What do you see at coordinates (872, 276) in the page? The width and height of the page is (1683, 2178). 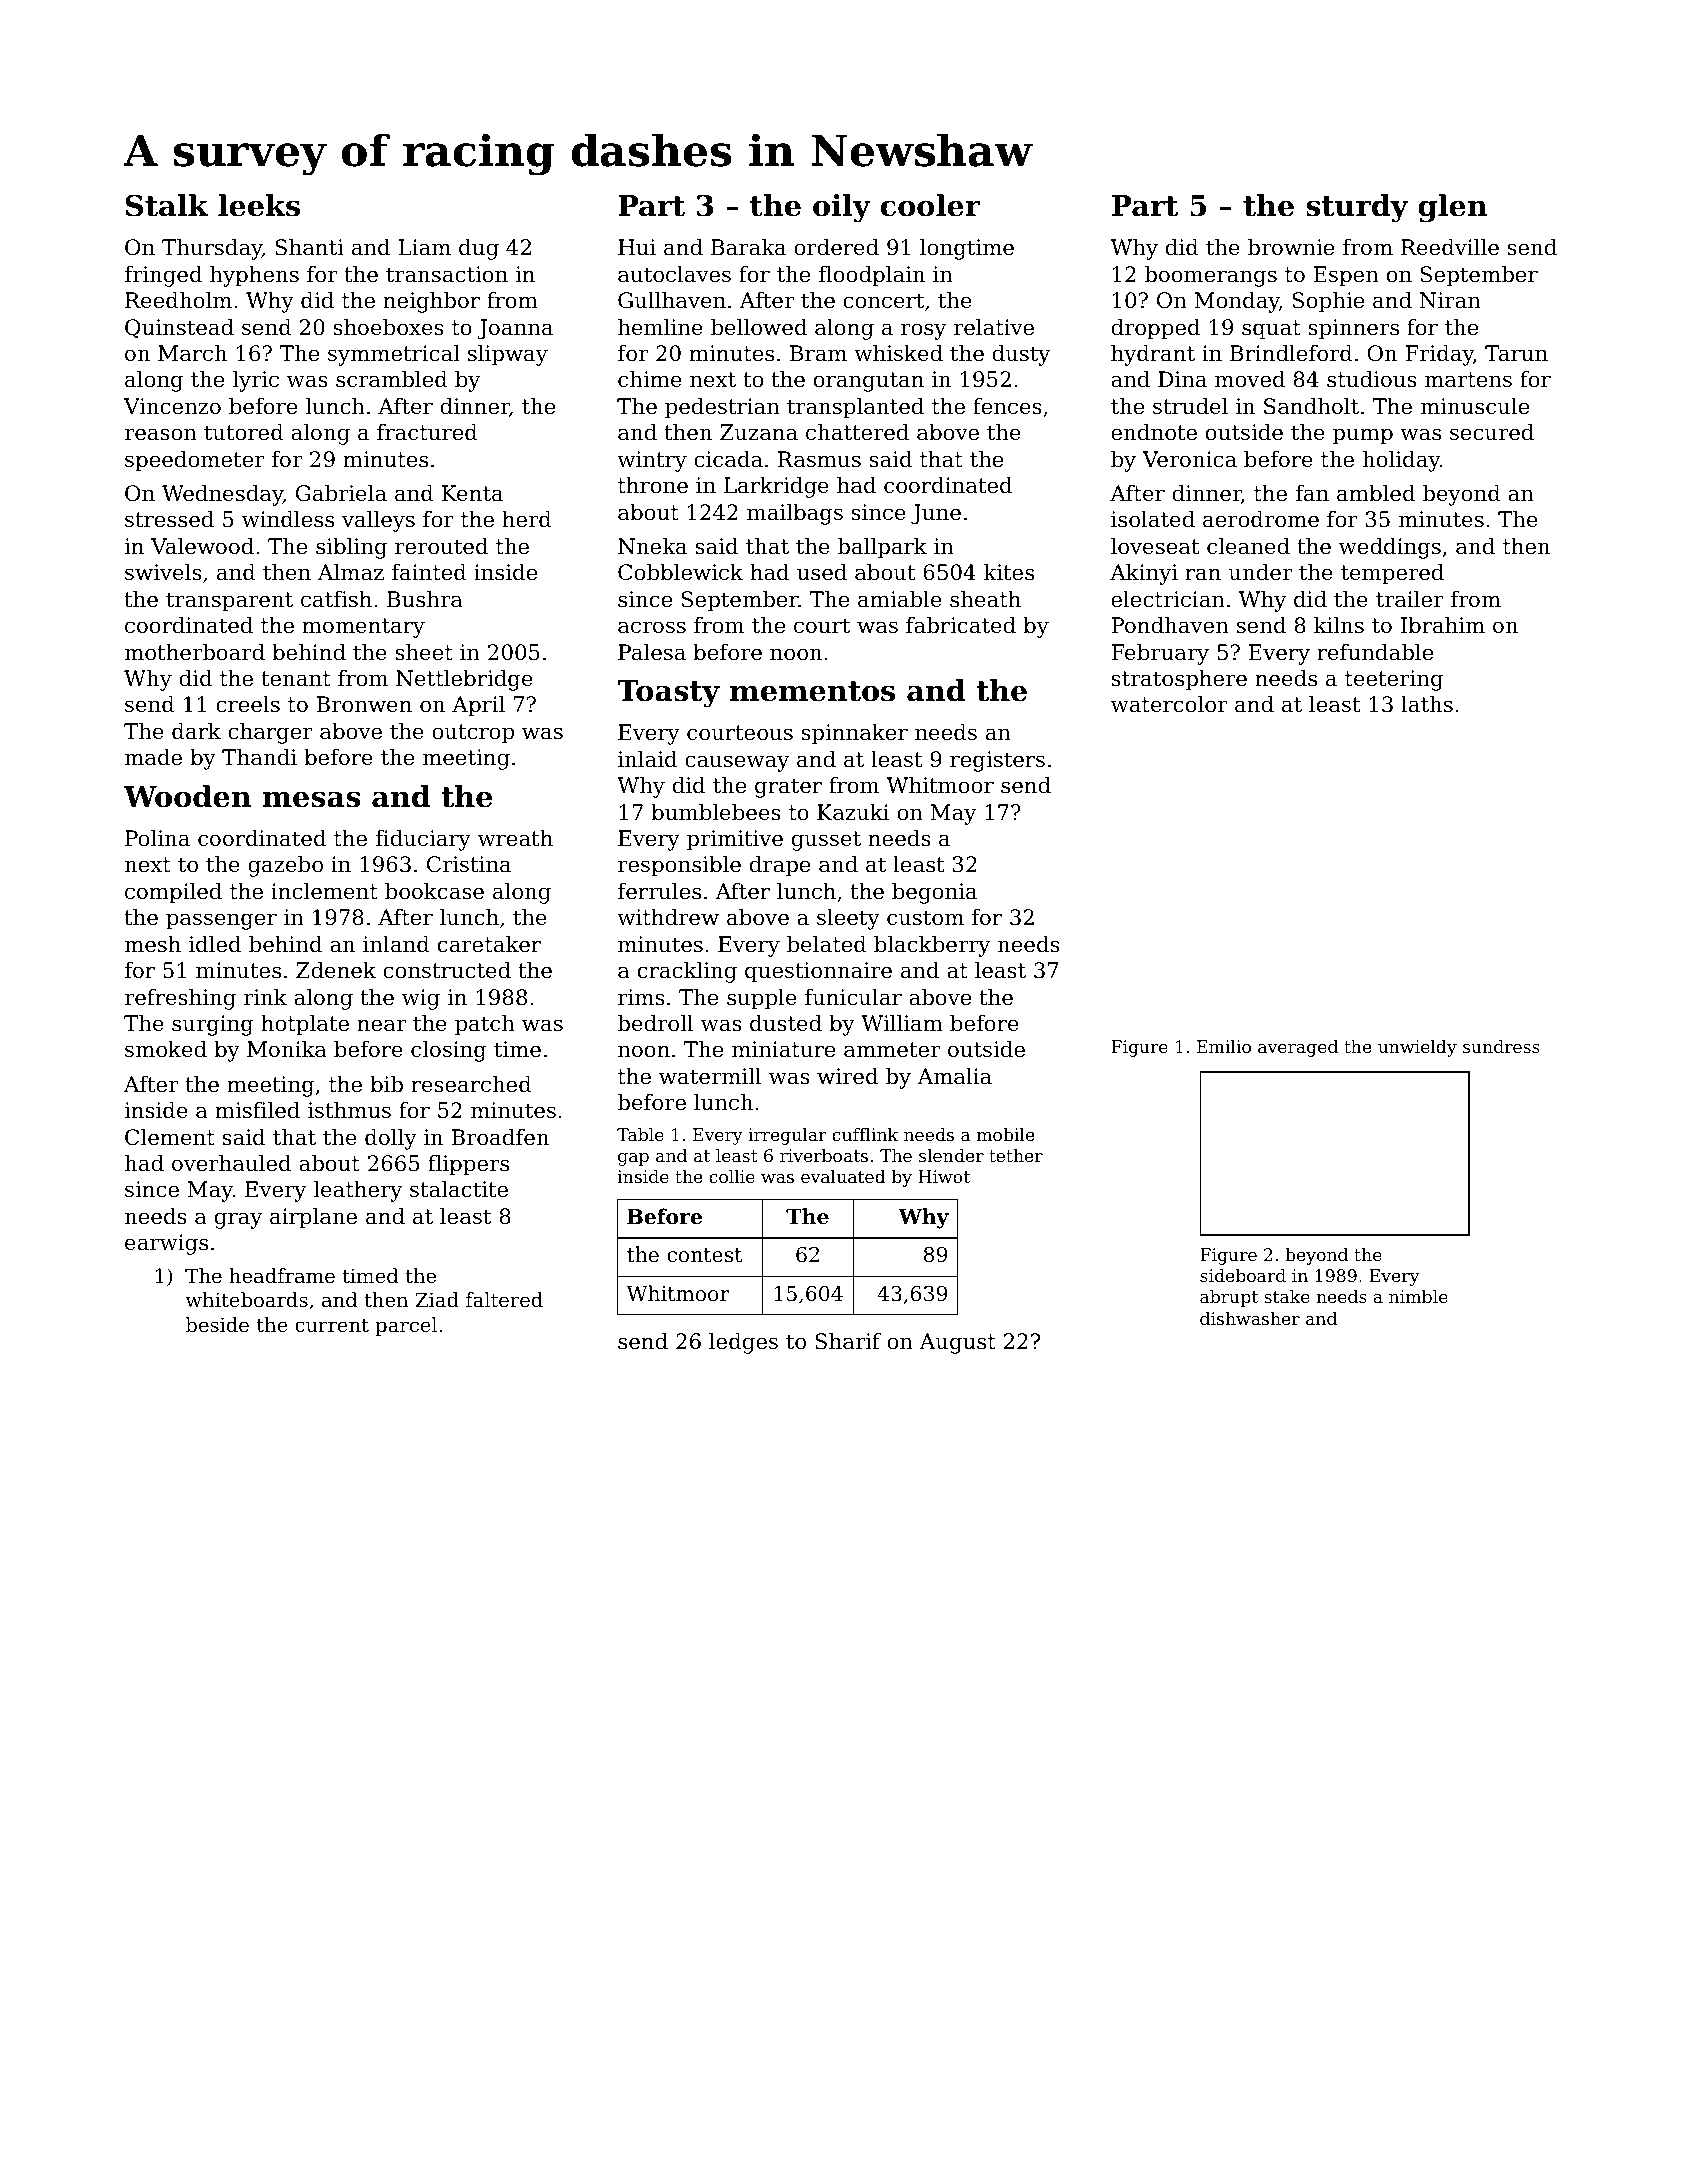 I see `floodplain` at bounding box center [872, 276].
